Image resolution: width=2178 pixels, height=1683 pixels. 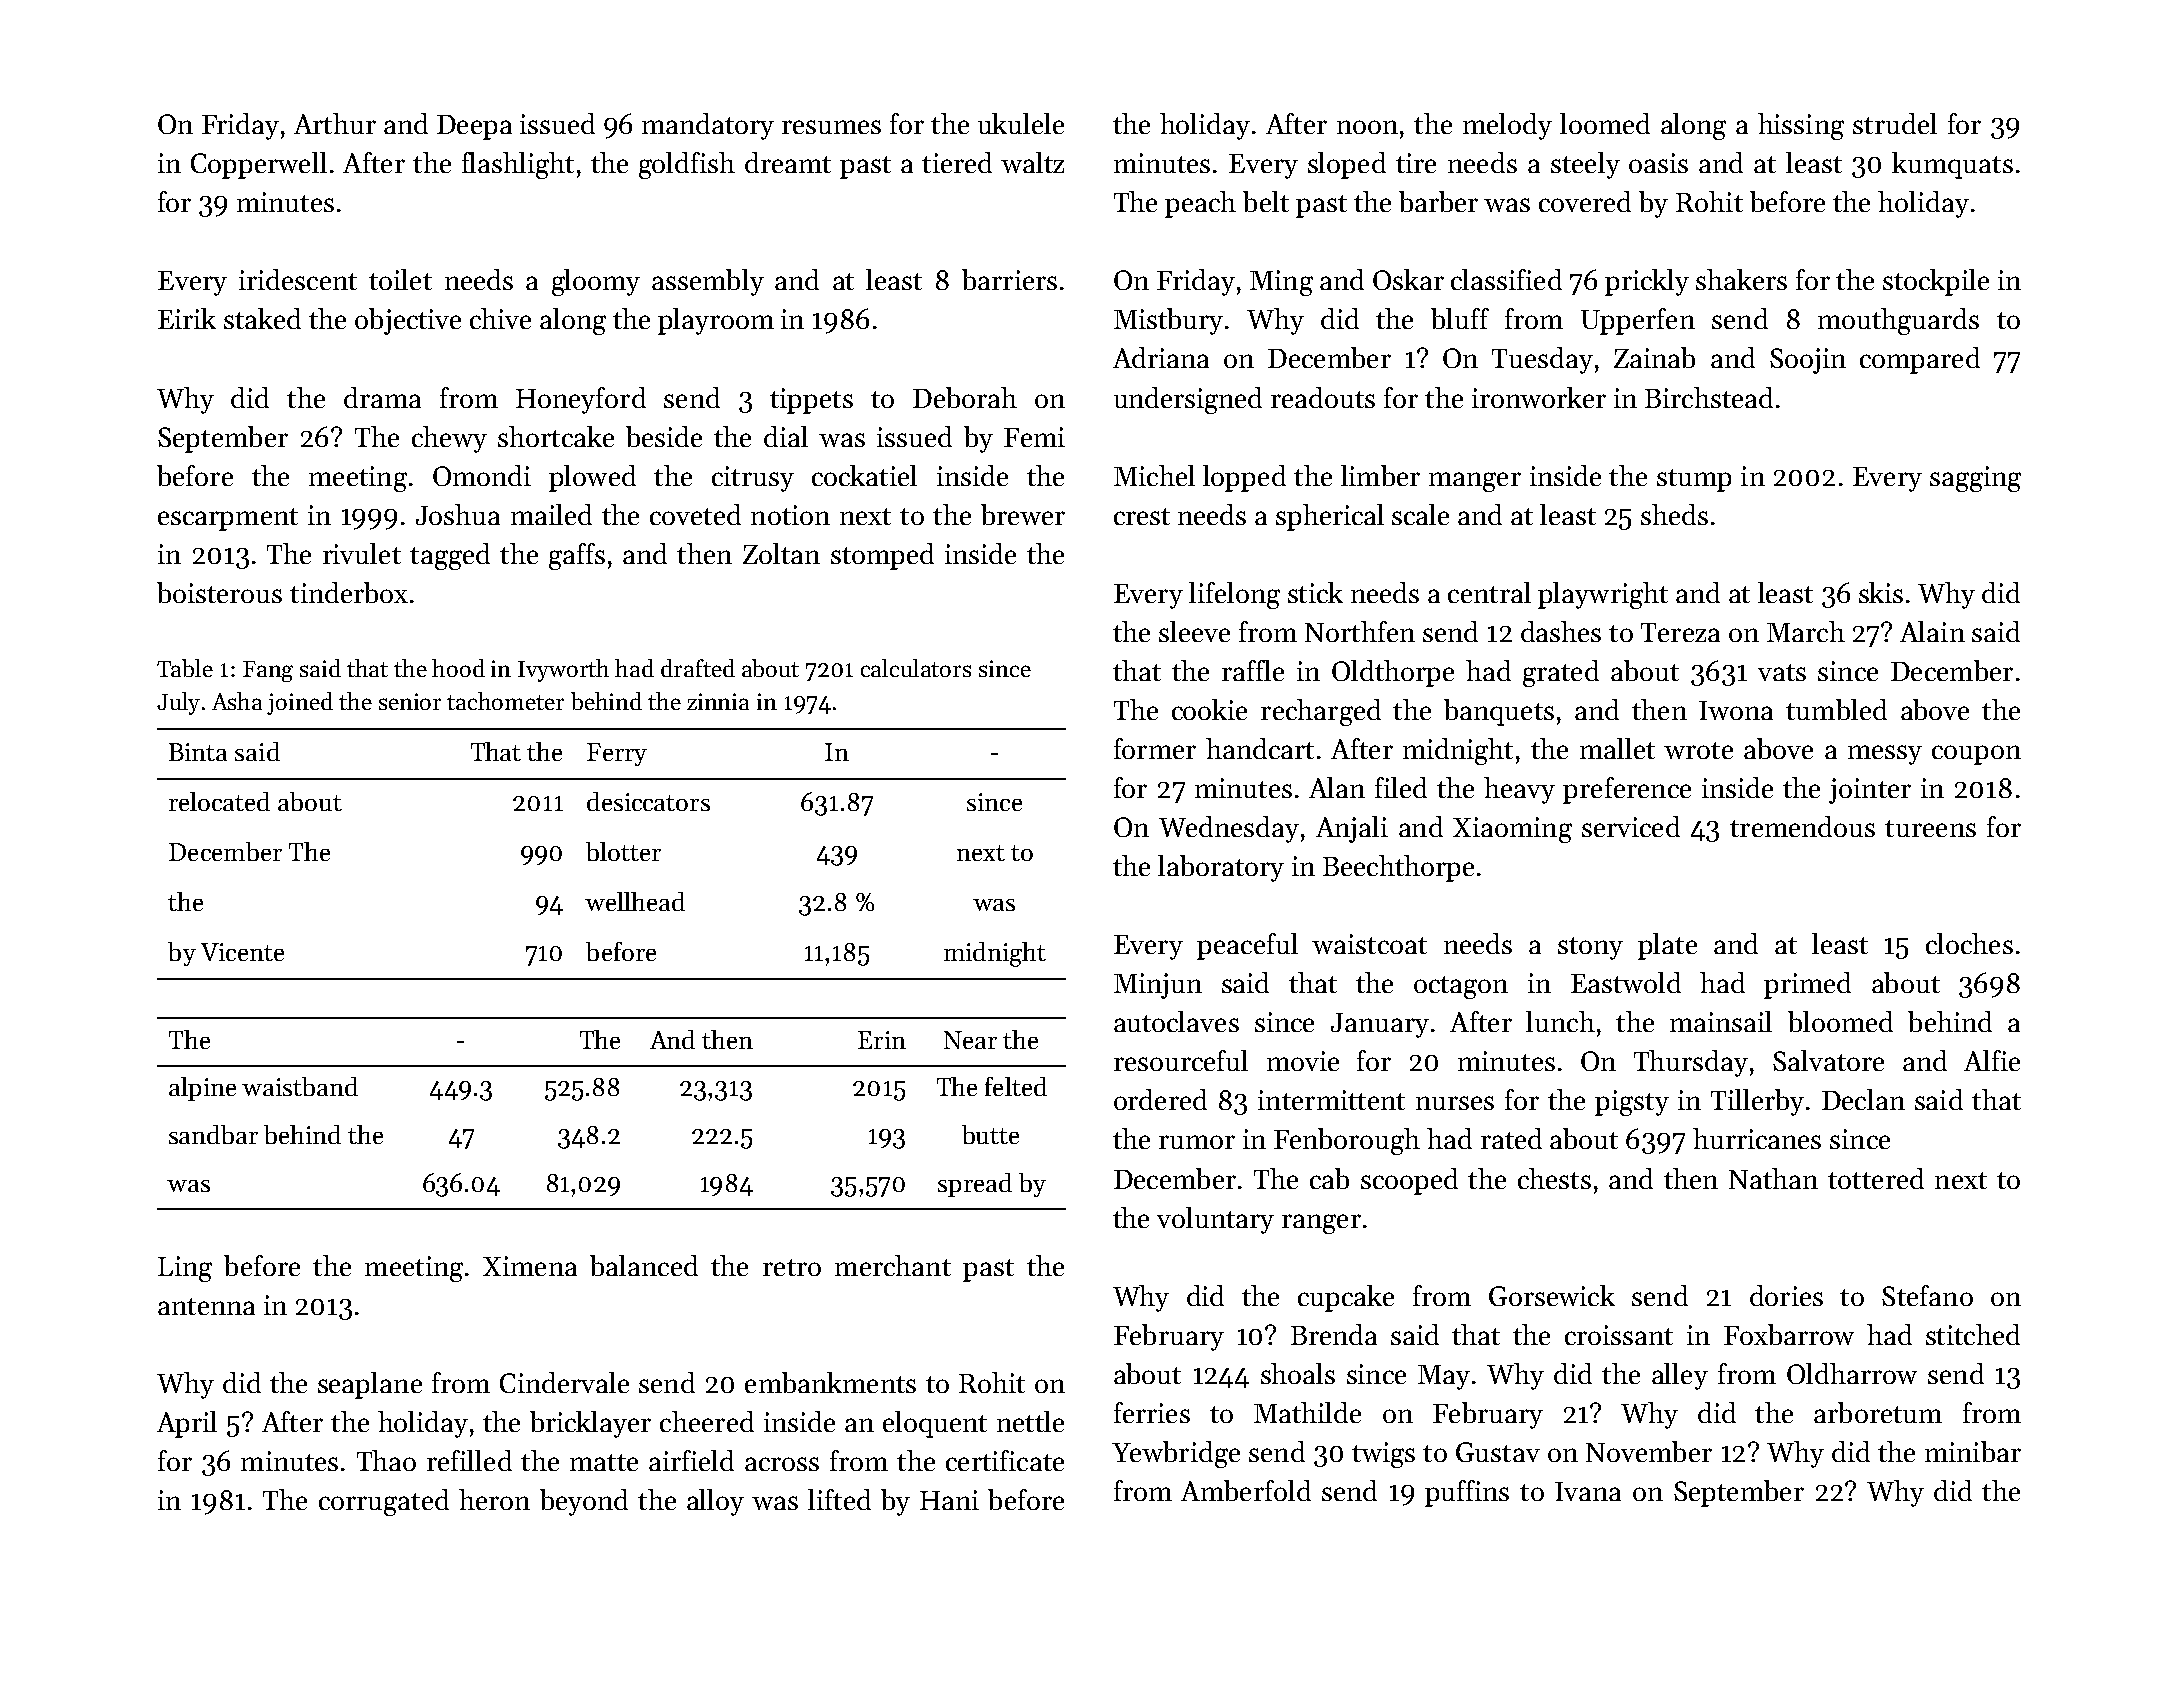 What do you see at coordinates (228, 519) in the page?
I see `escarpment` at bounding box center [228, 519].
